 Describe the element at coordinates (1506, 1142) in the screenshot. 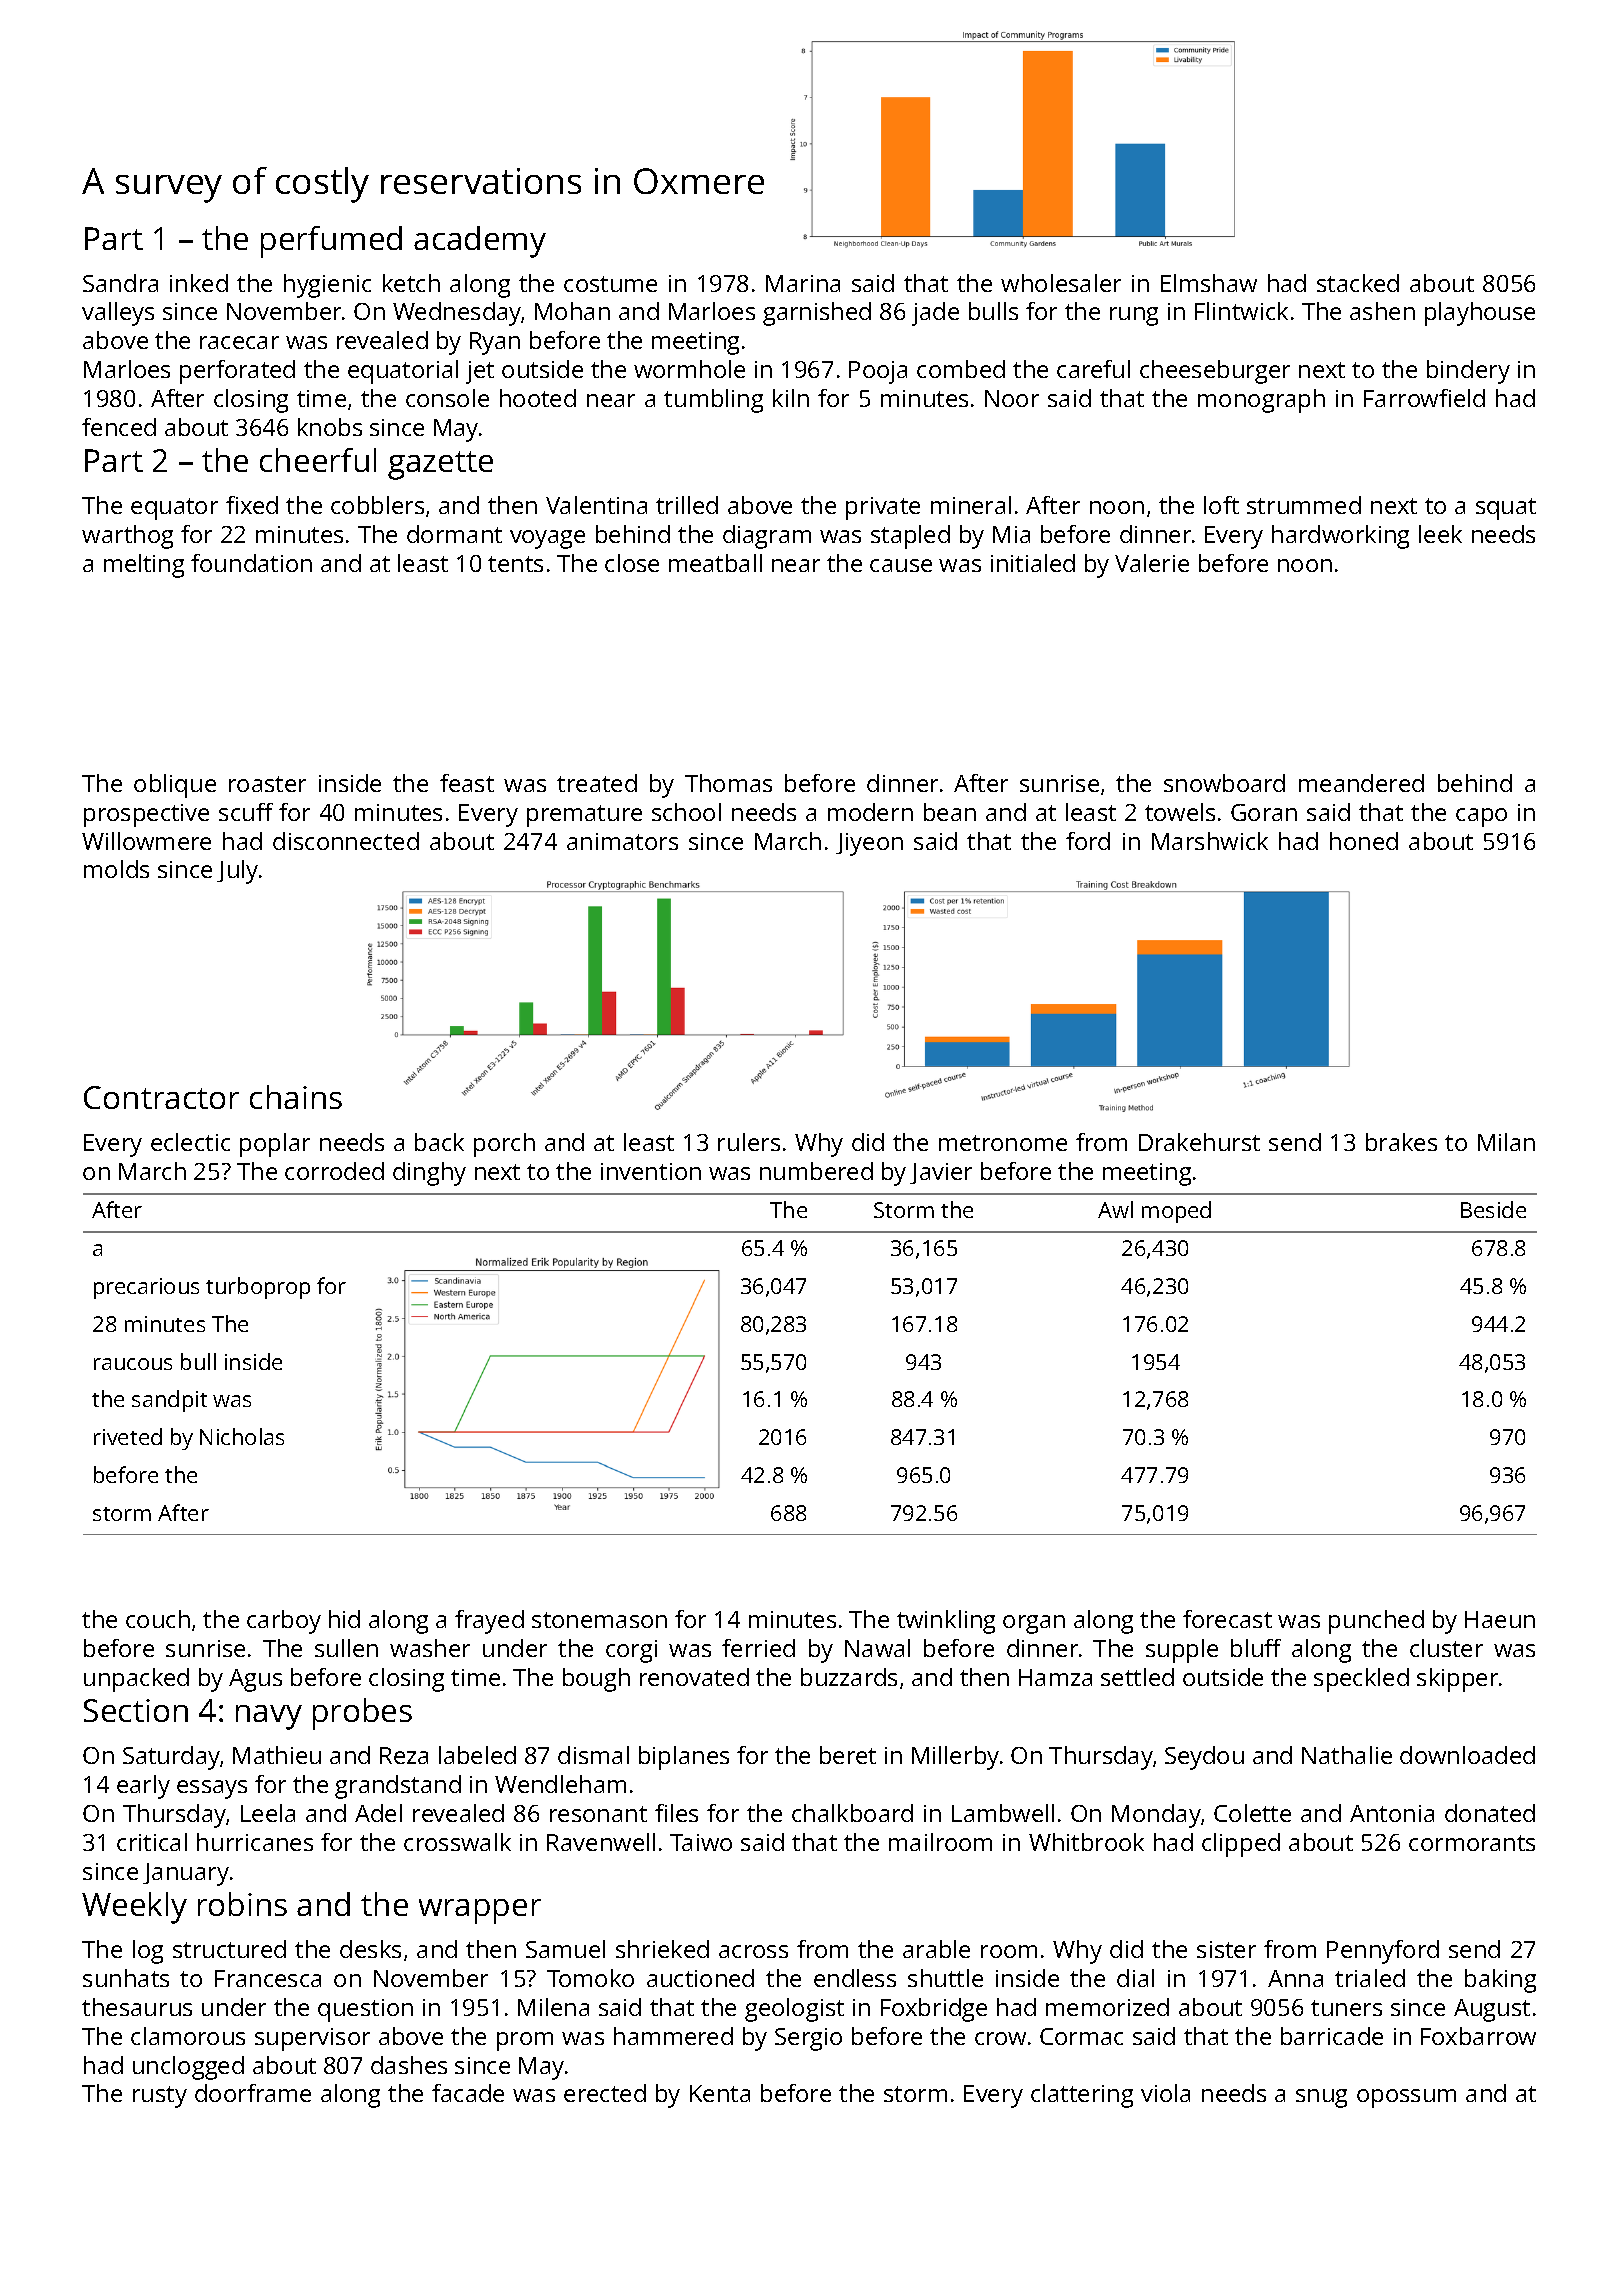

I see `Milan` at that location.
